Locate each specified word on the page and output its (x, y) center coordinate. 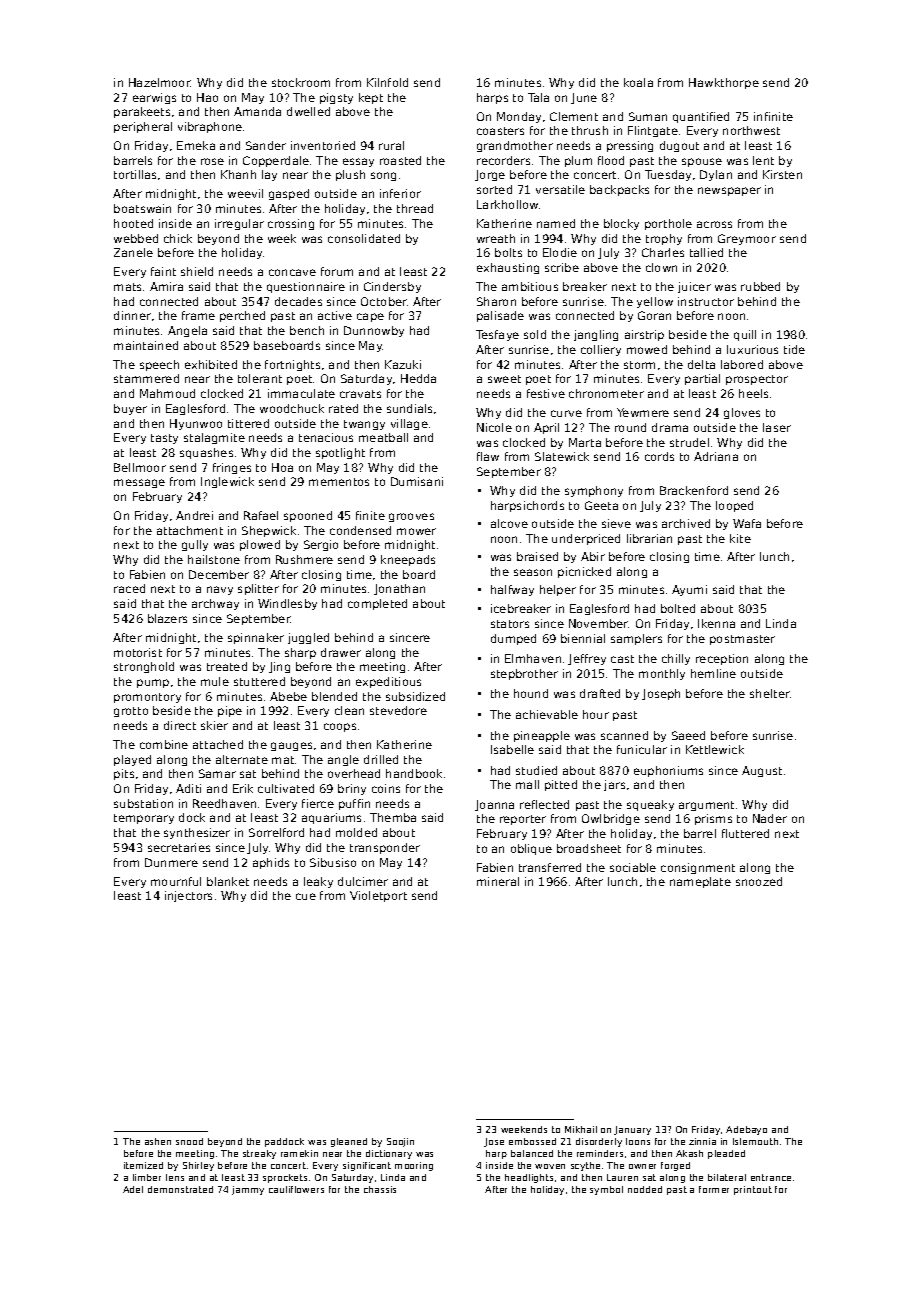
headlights (529, 1178)
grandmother (515, 146)
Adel (133, 1189)
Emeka (196, 145)
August (762, 771)
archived (686, 523)
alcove (509, 523)
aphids (271, 863)
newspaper (729, 191)
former (714, 1189)
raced (129, 588)
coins (386, 788)
